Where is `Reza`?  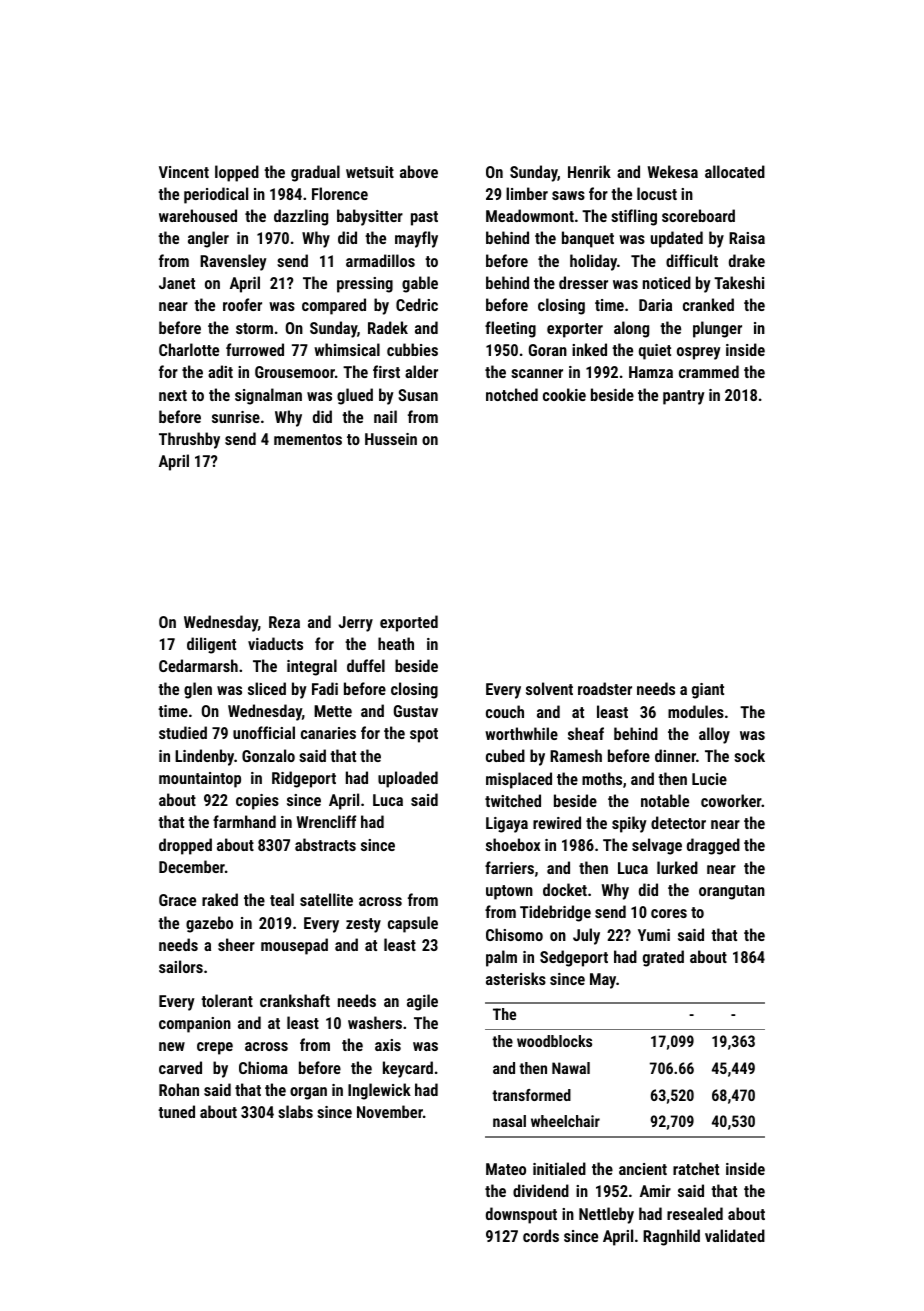 Reza is located at coordinates (284, 622).
